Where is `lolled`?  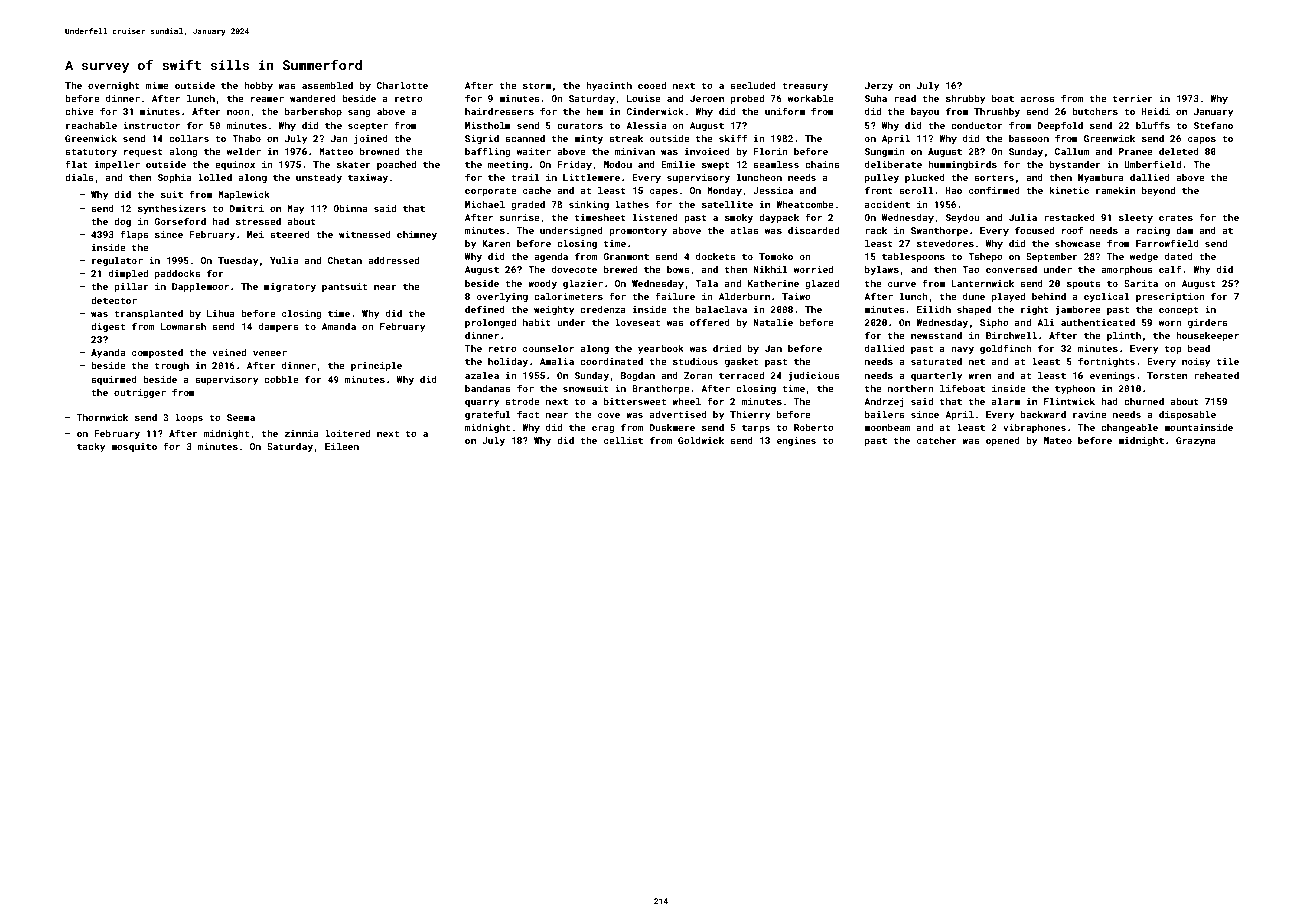 lolled is located at coordinates (215, 177).
